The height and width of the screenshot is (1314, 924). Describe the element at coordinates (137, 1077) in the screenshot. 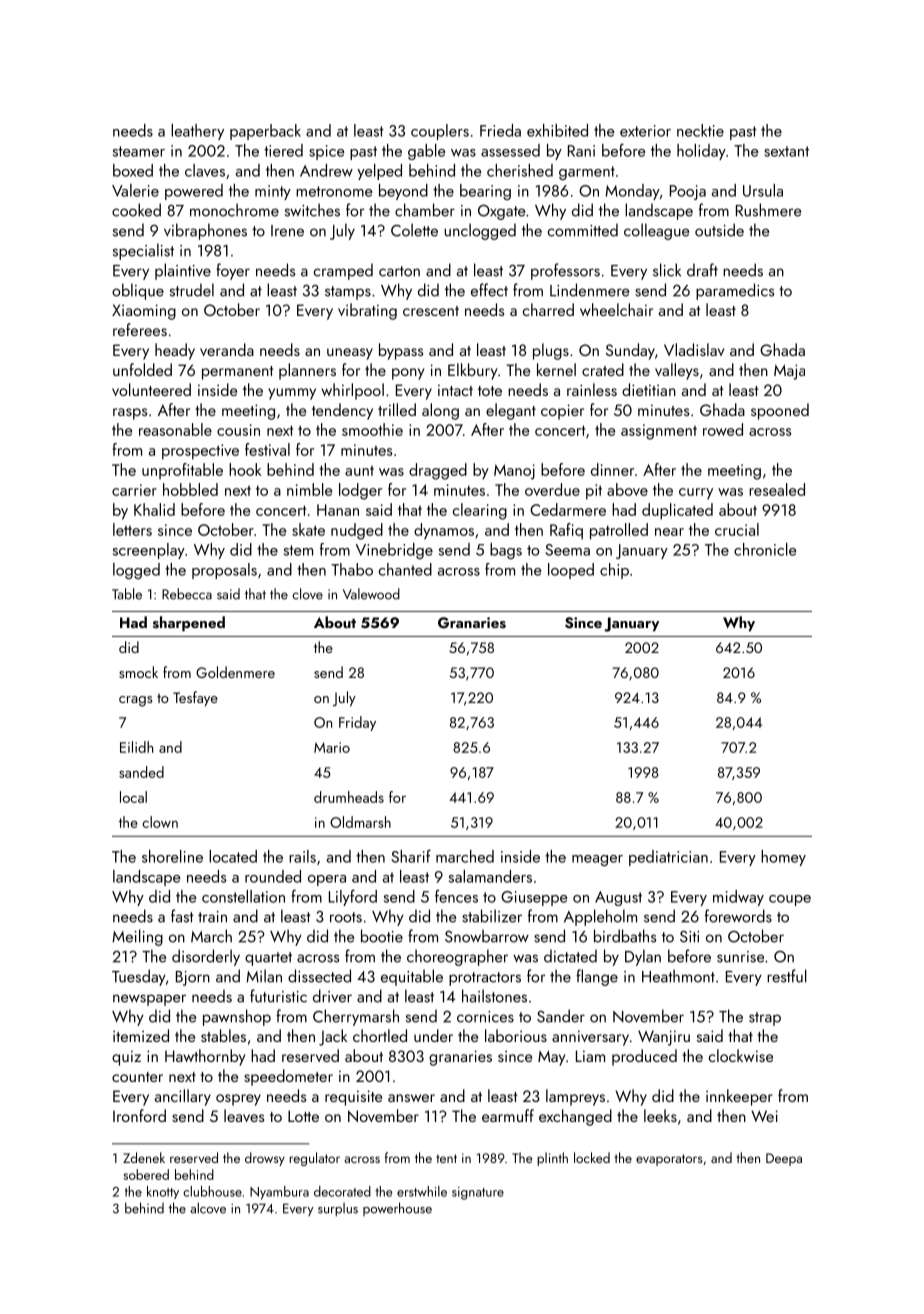

I see `counter` at that location.
